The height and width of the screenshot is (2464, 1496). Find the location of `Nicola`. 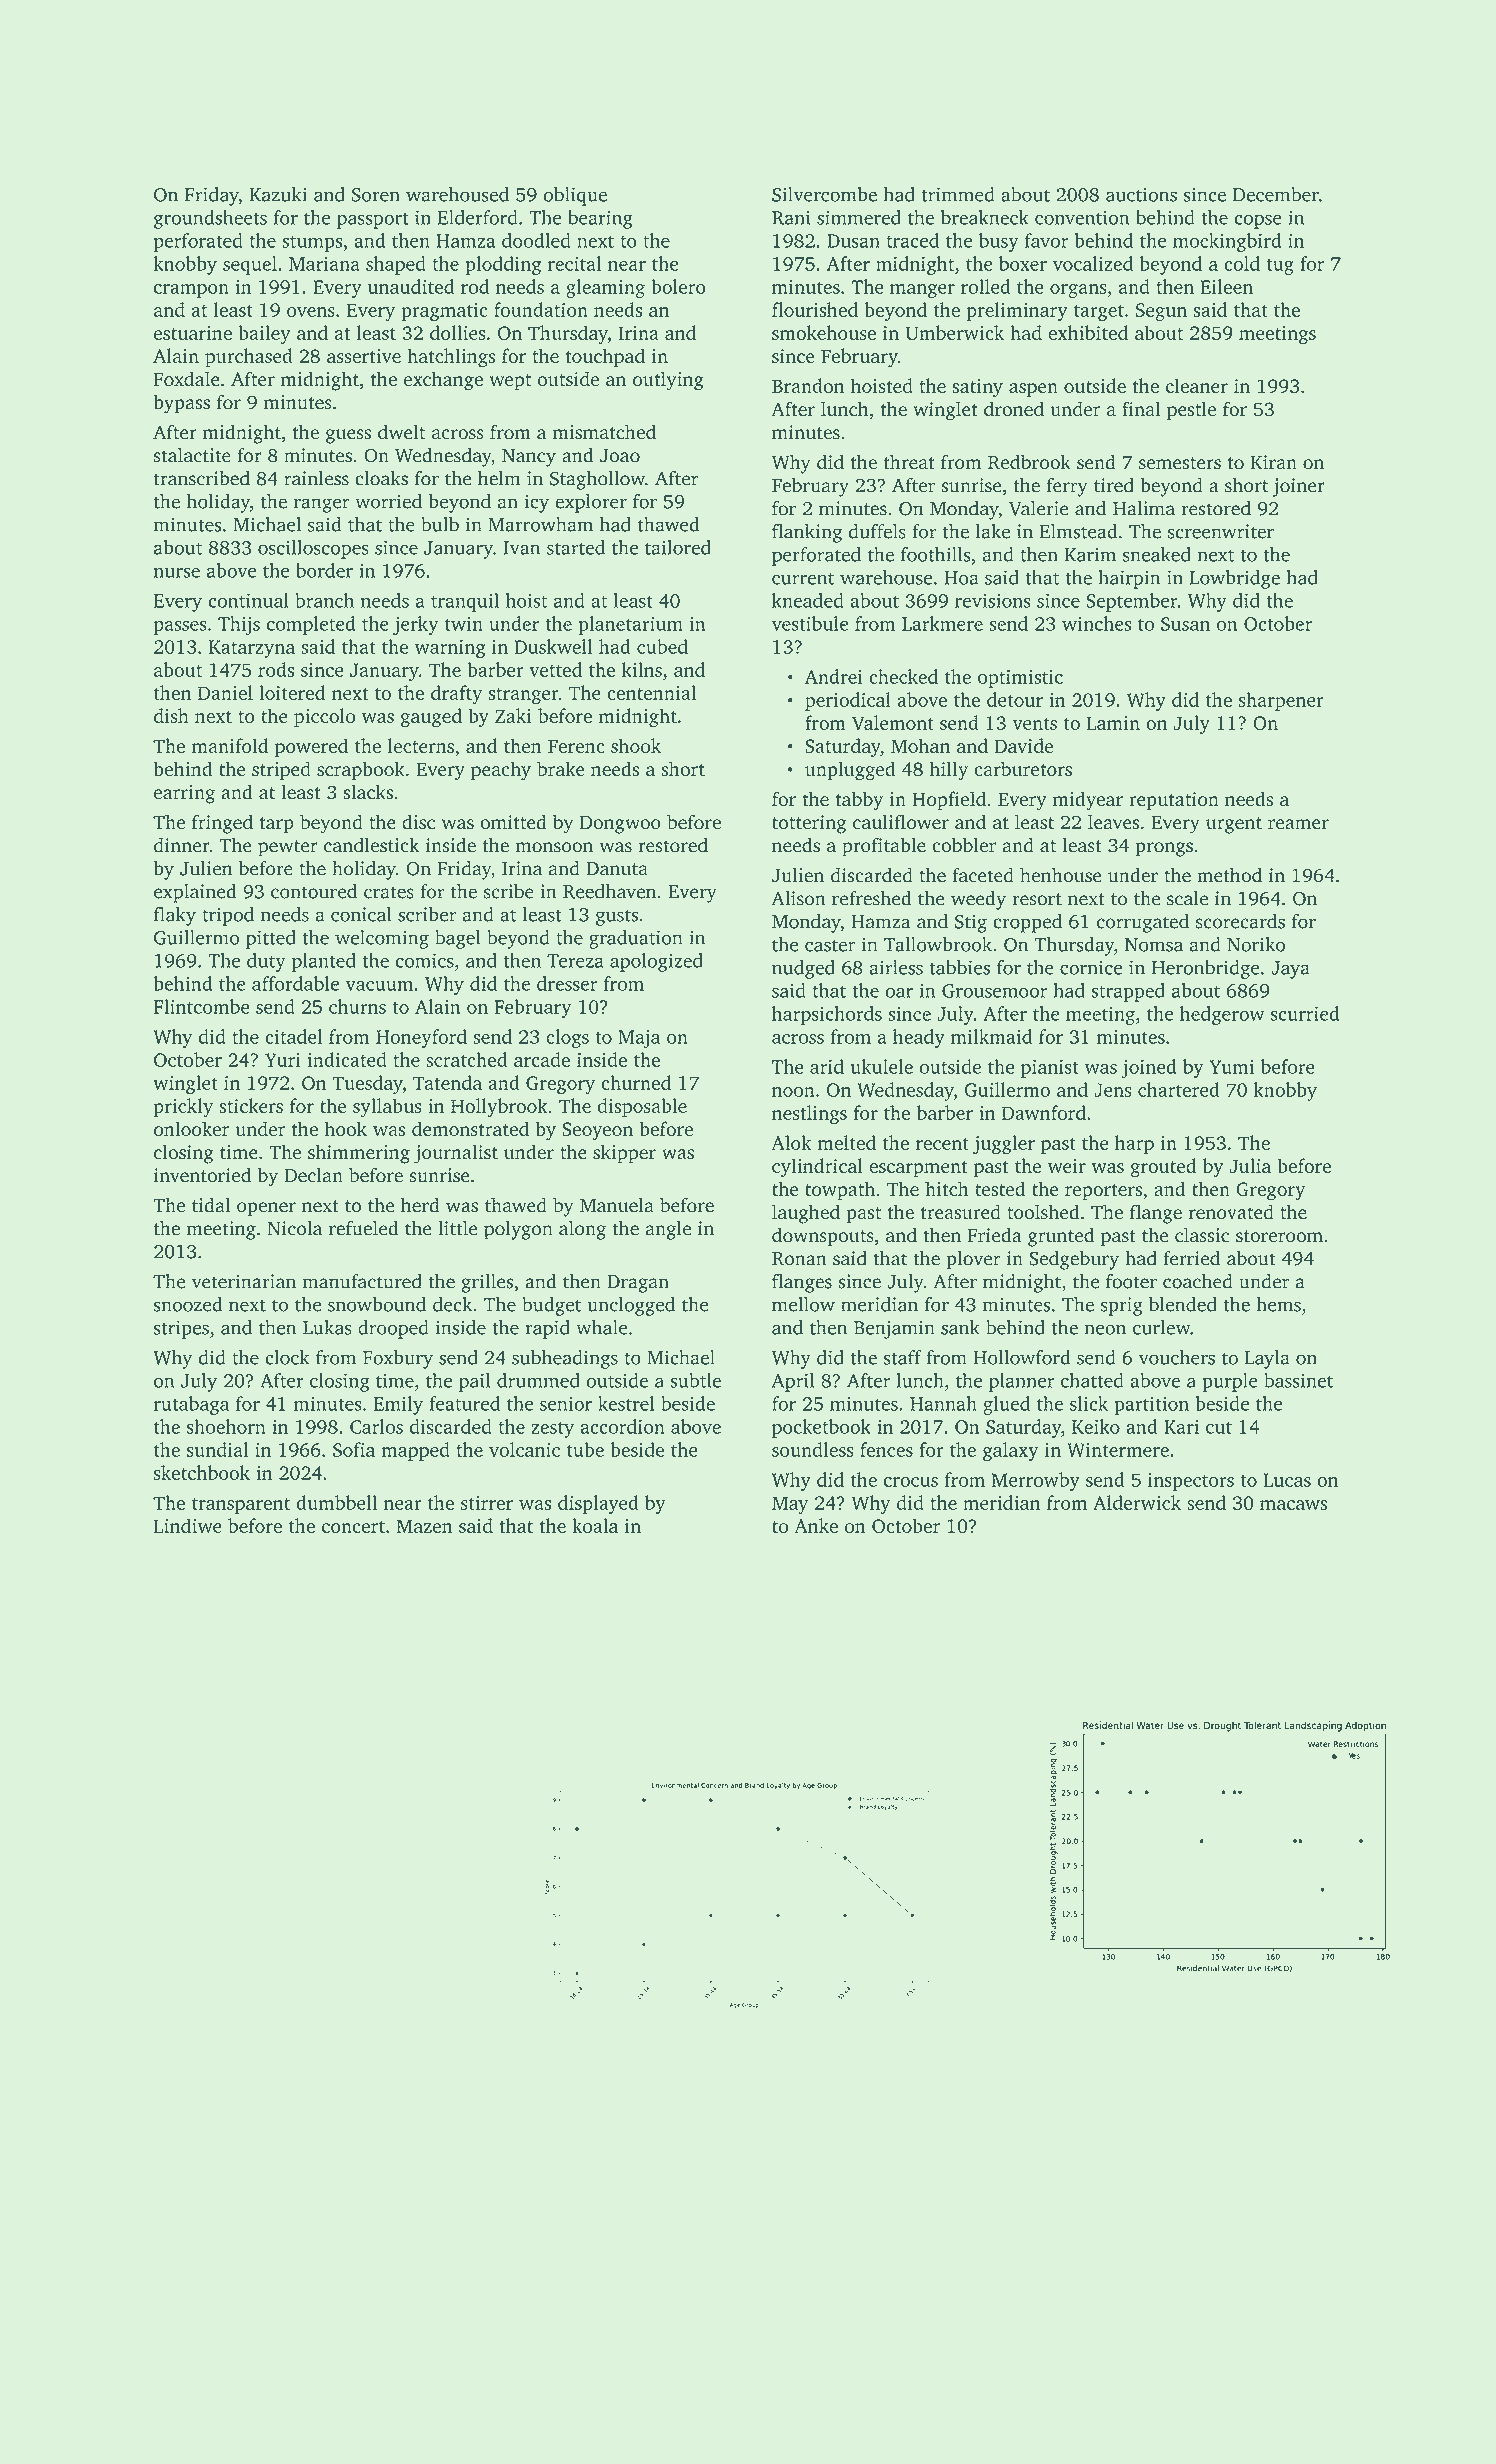

Nicola is located at coordinates (294, 1228).
